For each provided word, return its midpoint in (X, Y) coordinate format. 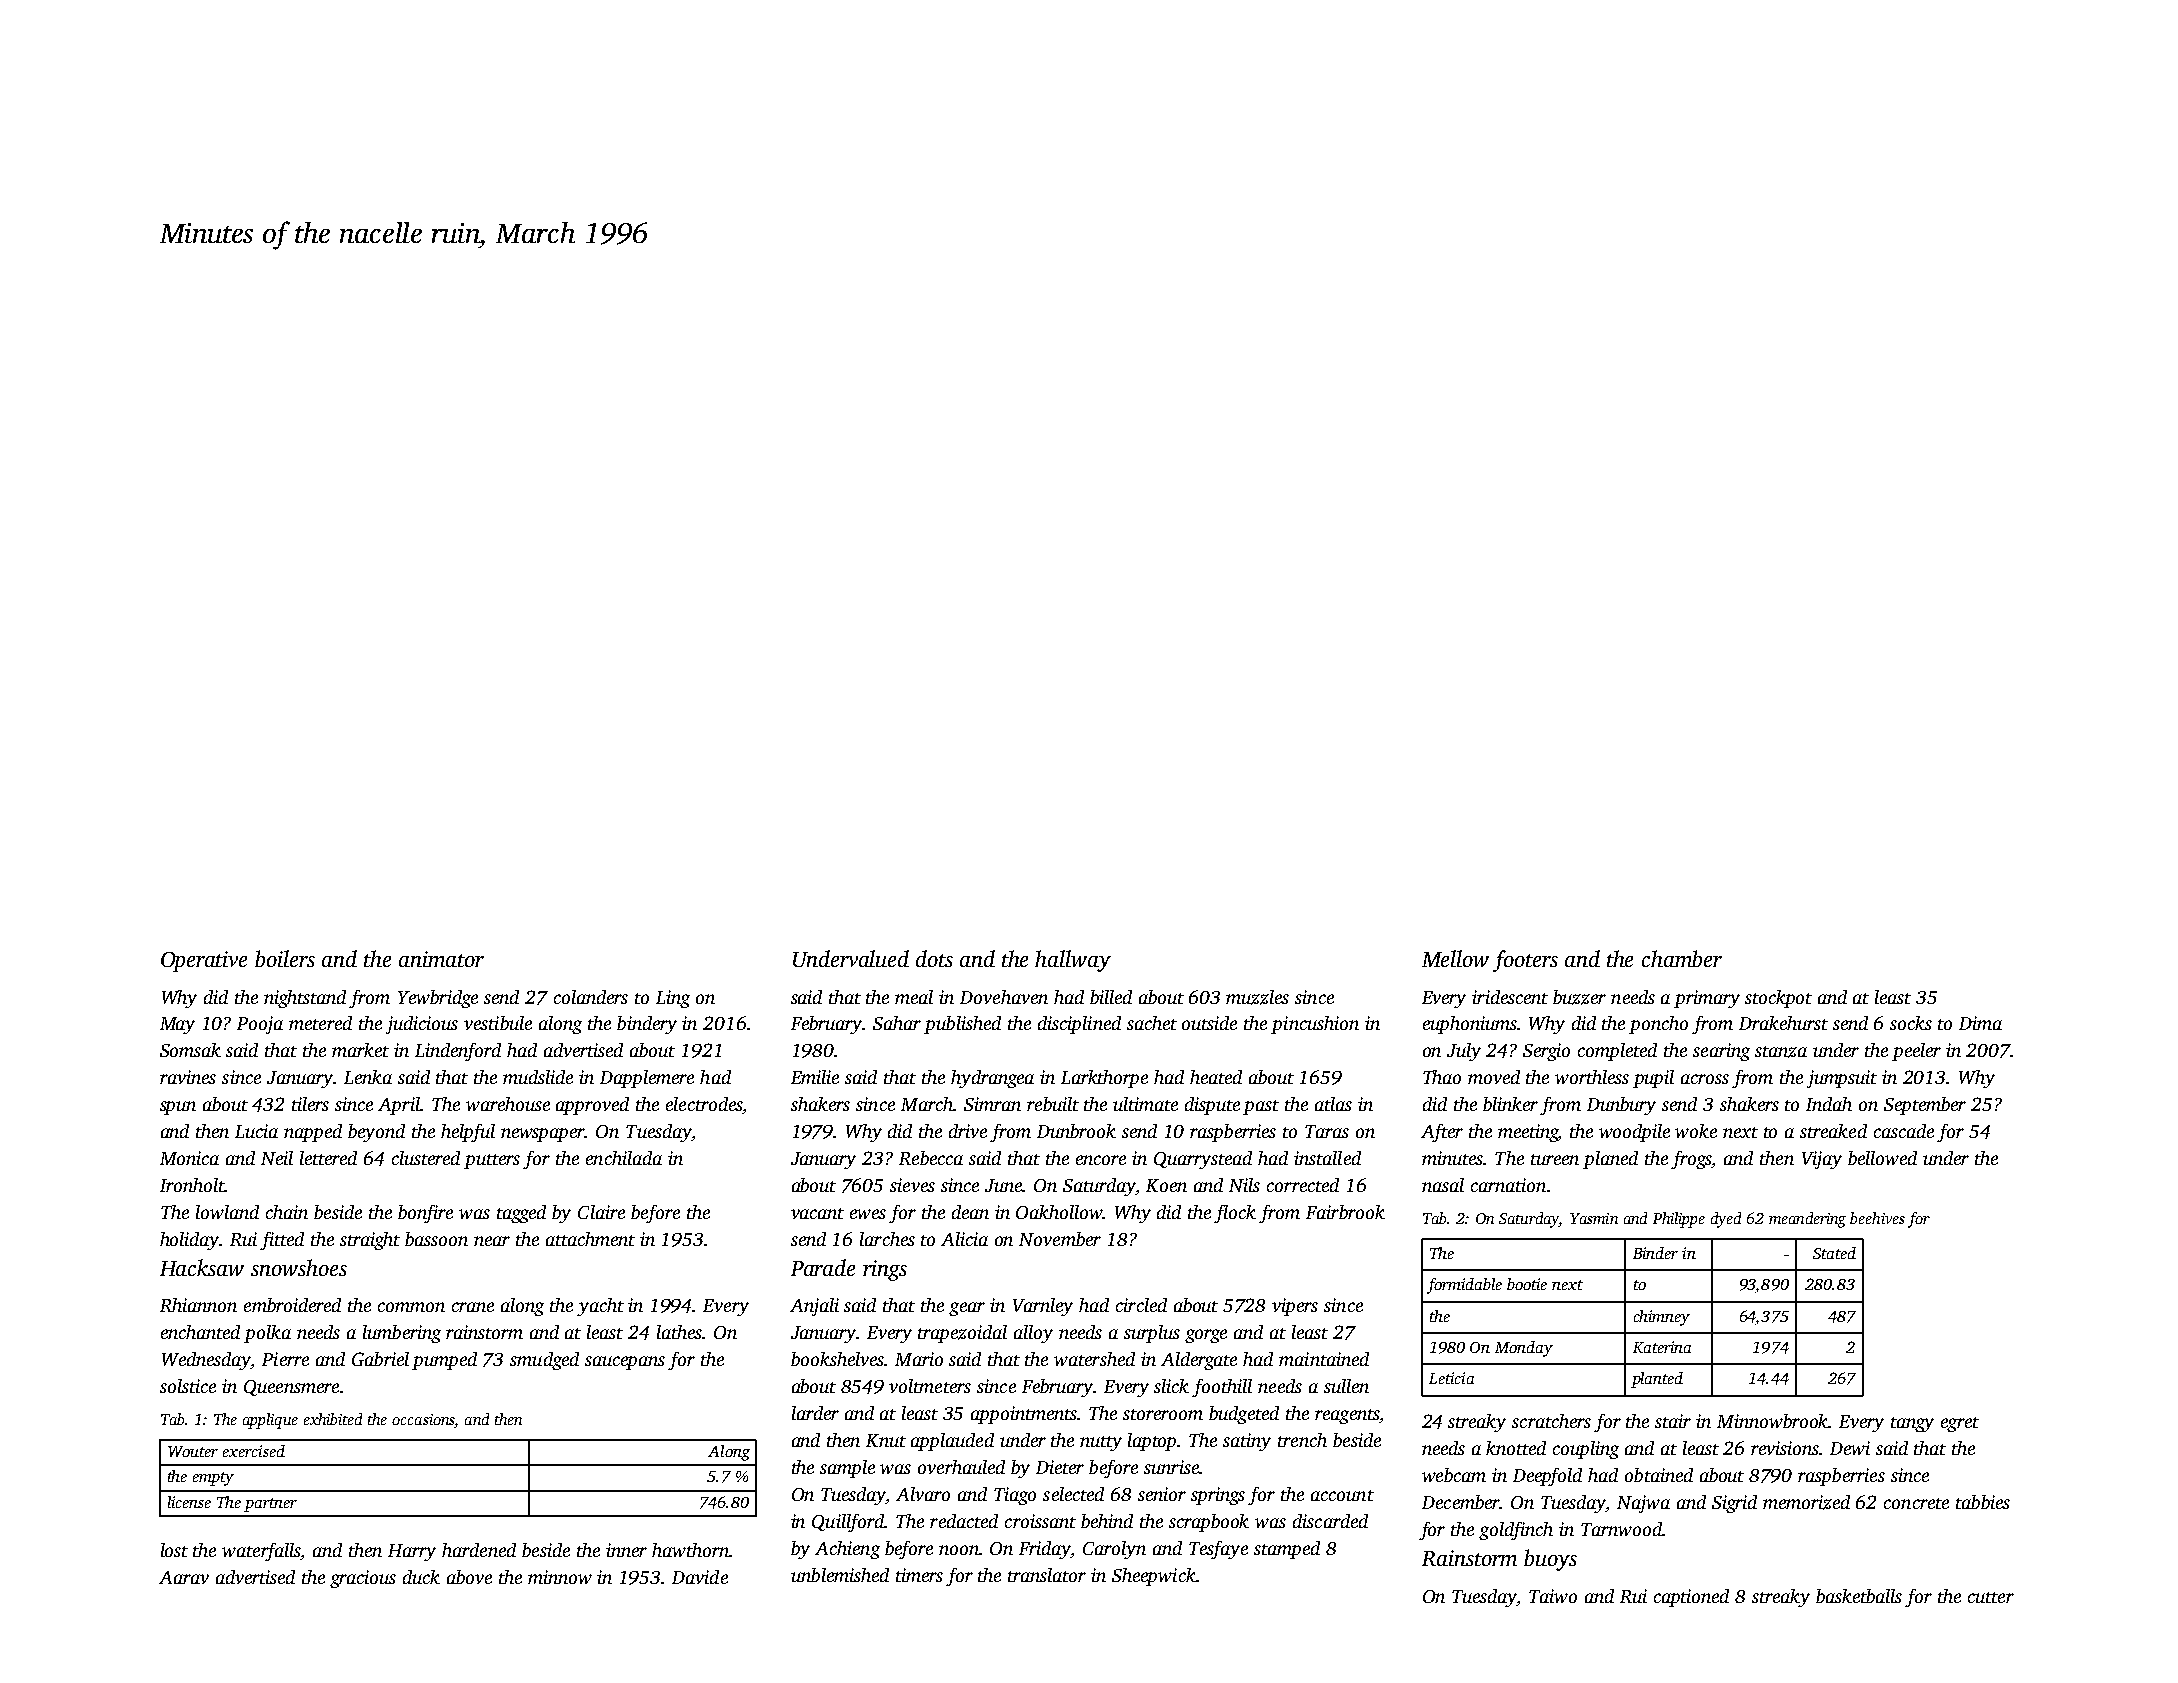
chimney (1662, 1318)
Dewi (1850, 1448)
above (469, 1577)
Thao (1442, 1077)
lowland (227, 1212)
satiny (1247, 1442)
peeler (1916, 1052)
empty (213, 1479)
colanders (591, 997)
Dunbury (1621, 1106)
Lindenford (458, 1052)
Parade (823, 1267)
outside (1209, 1023)
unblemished (840, 1575)
